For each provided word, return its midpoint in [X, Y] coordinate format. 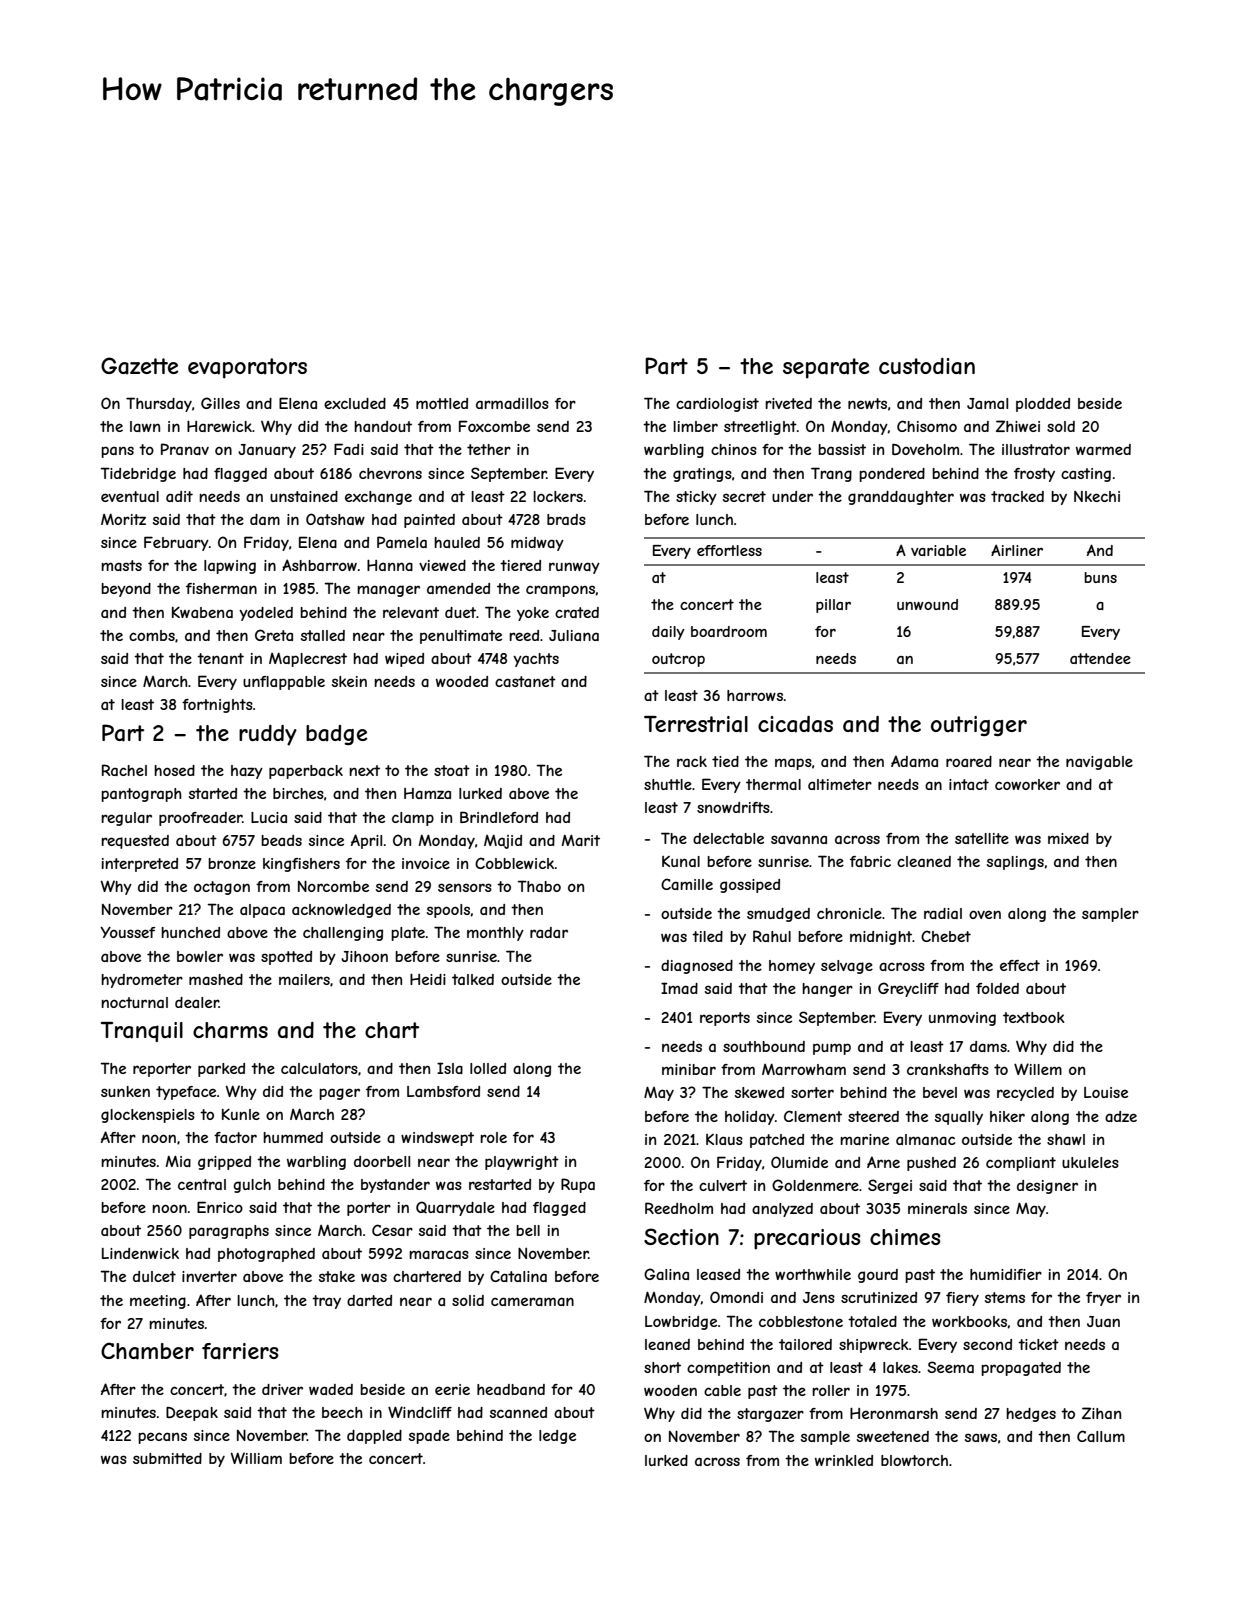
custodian [927, 366]
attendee [1100, 658]
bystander [395, 1186]
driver [282, 1389]
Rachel [124, 770]
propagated [1021, 1369]
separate [826, 368]
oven [985, 914]
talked [473, 979]
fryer [1103, 1299]
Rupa [578, 1185]
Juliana [574, 635]
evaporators [247, 368]
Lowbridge [681, 1323]
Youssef [128, 932]
